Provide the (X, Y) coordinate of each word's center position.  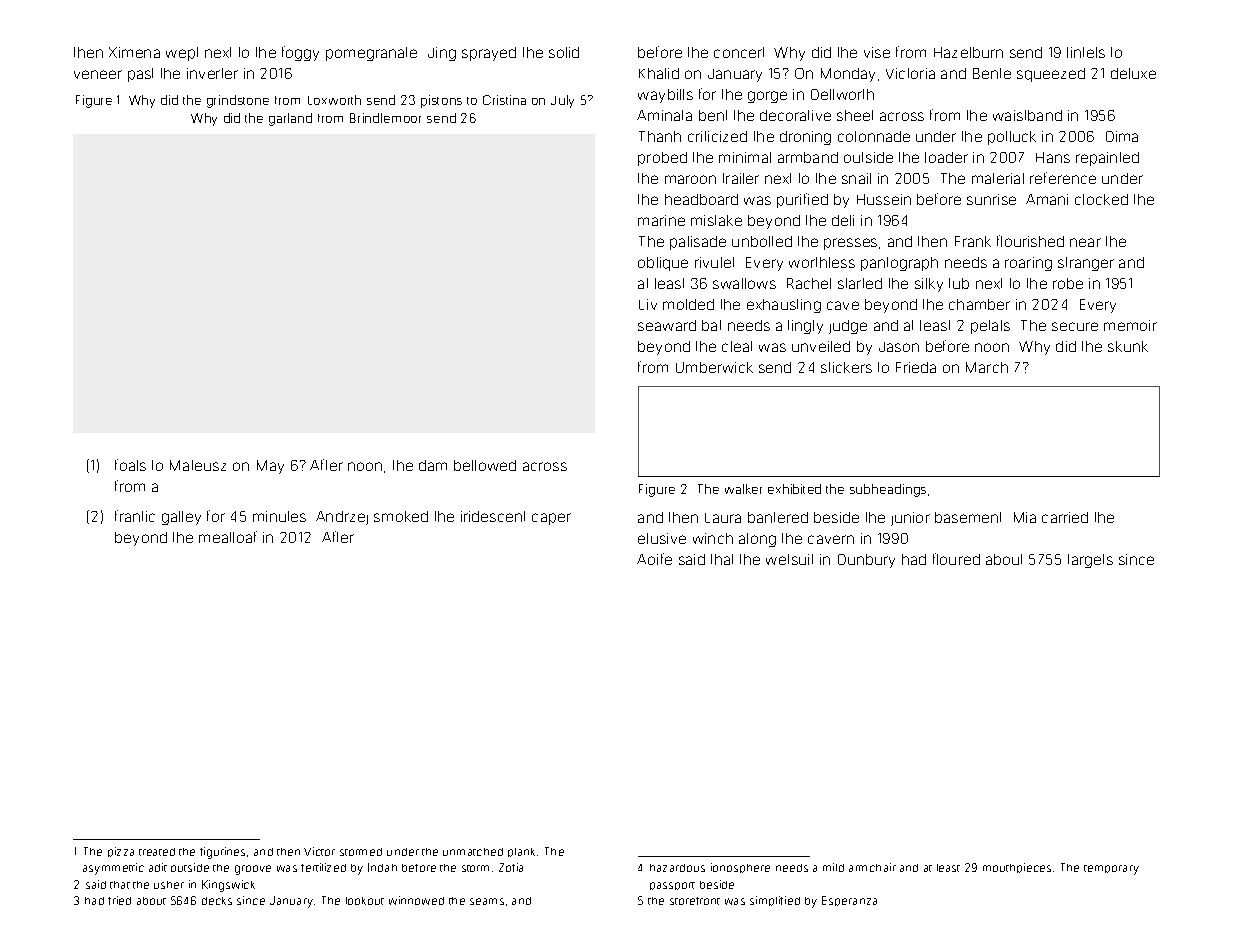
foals (130, 465)
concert (739, 52)
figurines (222, 853)
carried (1065, 517)
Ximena (134, 52)
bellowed (485, 465)
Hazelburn (968, 52)
